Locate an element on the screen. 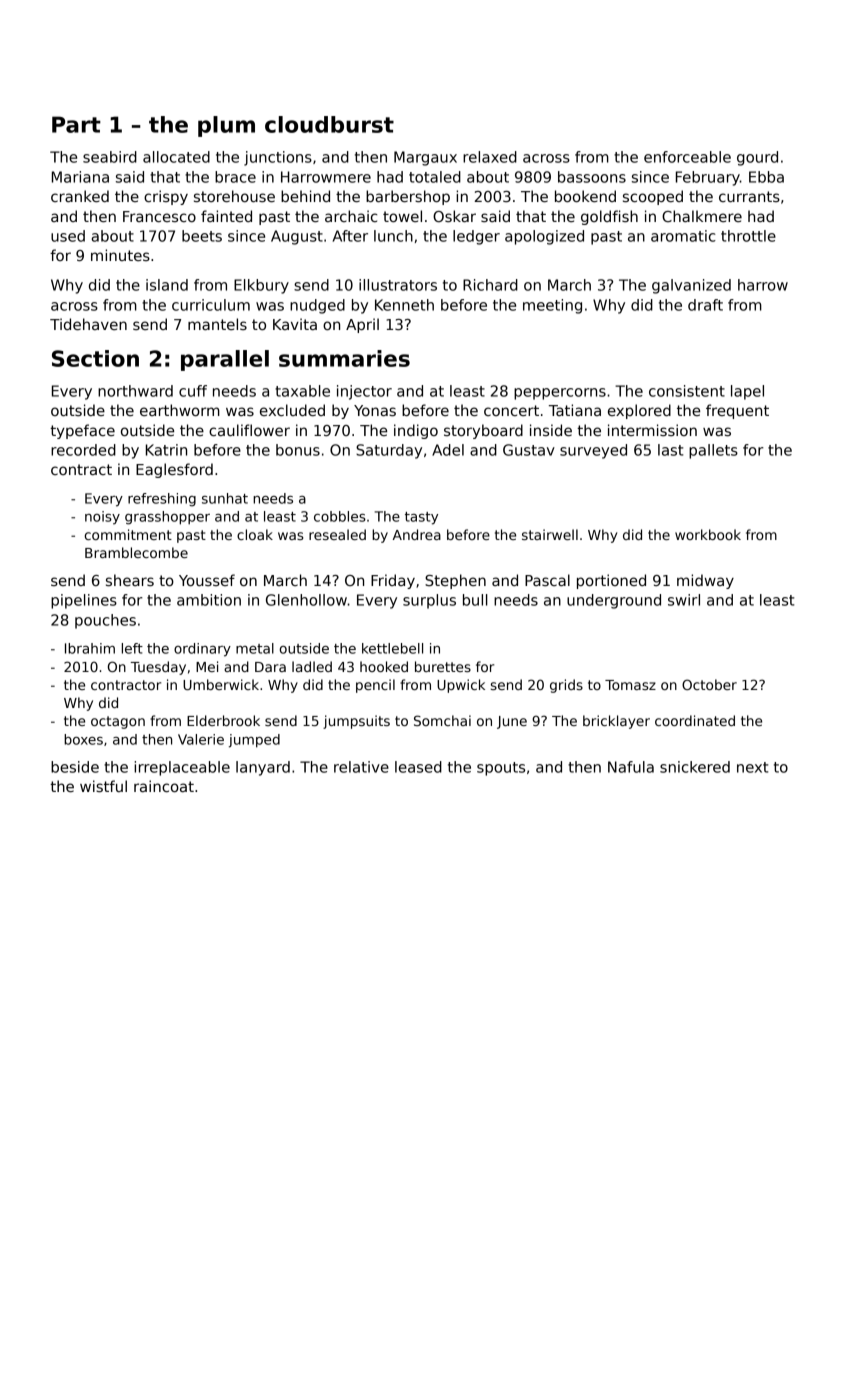 The image size is (849, 1400). Gustav is located at coordinates (529, 450).
